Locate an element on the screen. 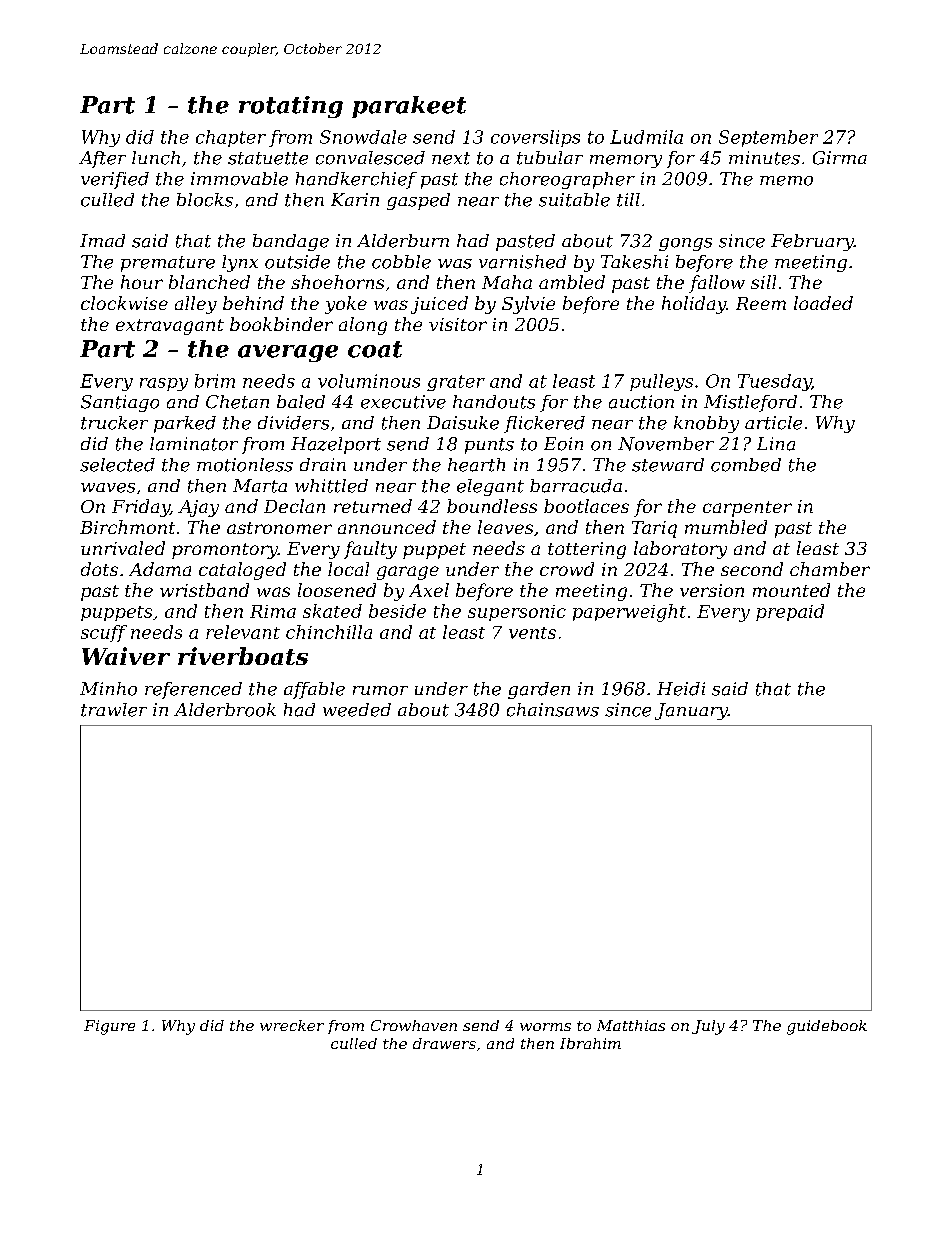 Image resolution: width=952 pixels, height=1233 pixels. Ajay is located at coordinates (198, 508).
